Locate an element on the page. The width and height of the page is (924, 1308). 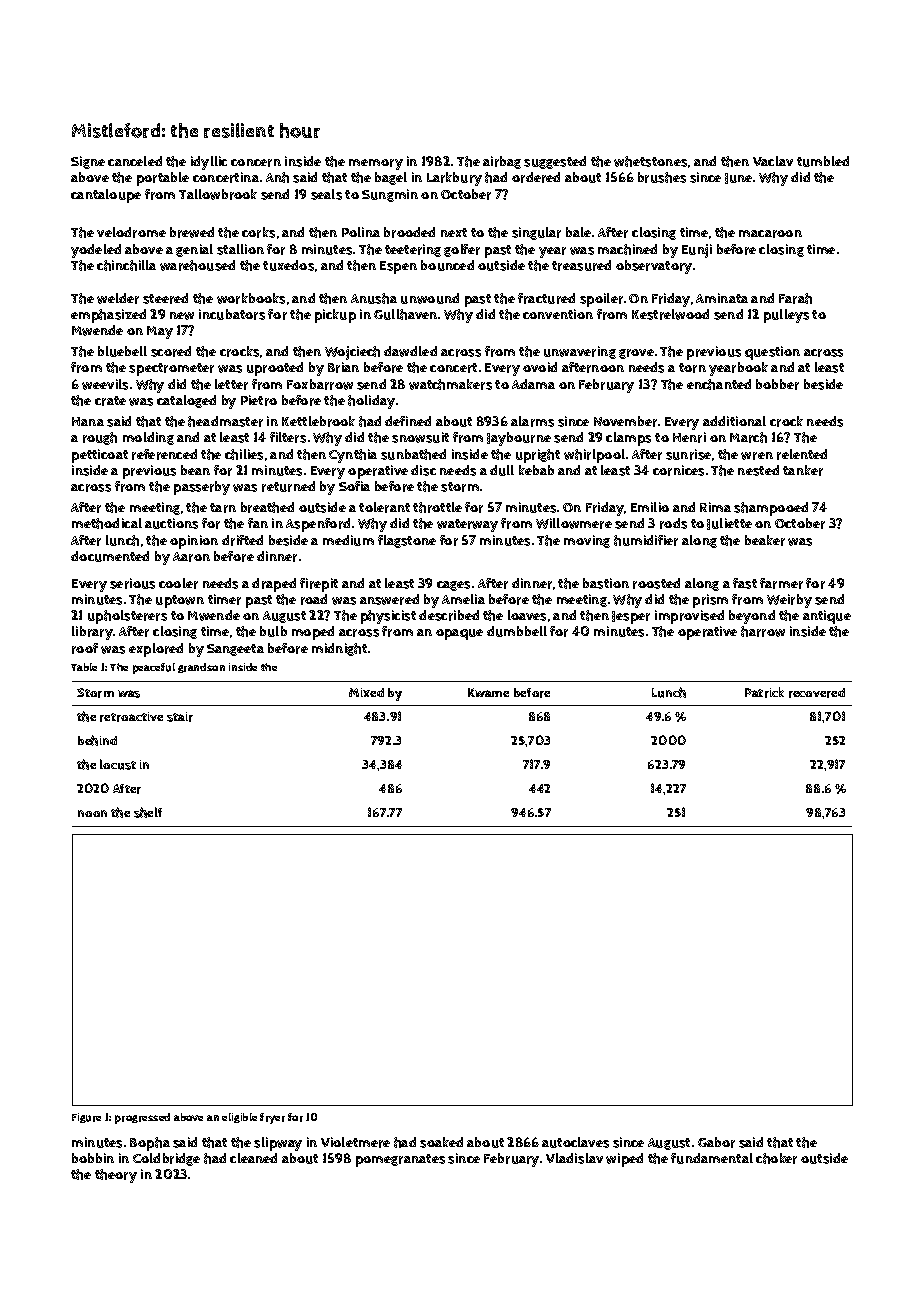
stair is located at coordinates (180, 717).
